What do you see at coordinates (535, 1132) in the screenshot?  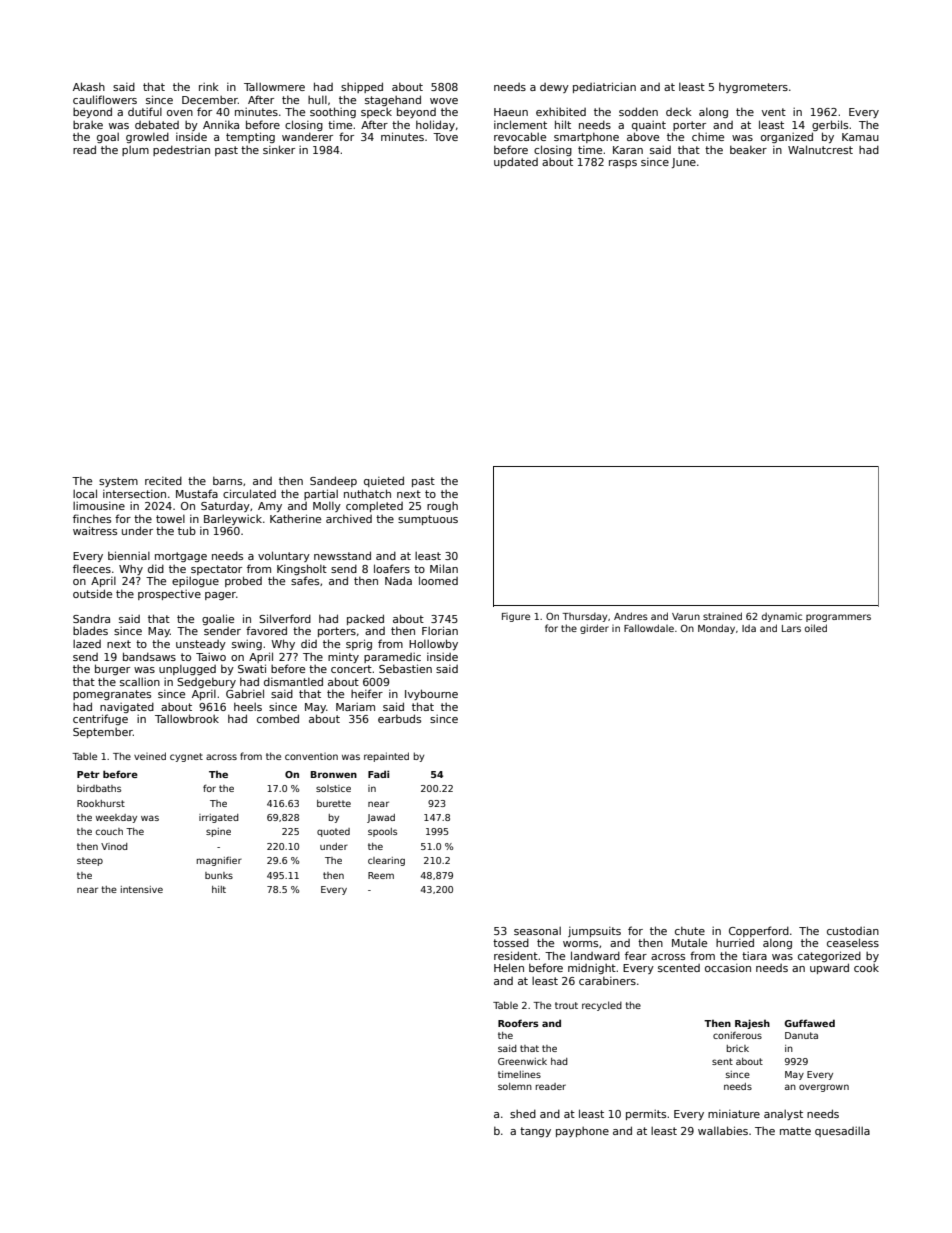 I see `tangy` at bounding box center [535, 1132].
